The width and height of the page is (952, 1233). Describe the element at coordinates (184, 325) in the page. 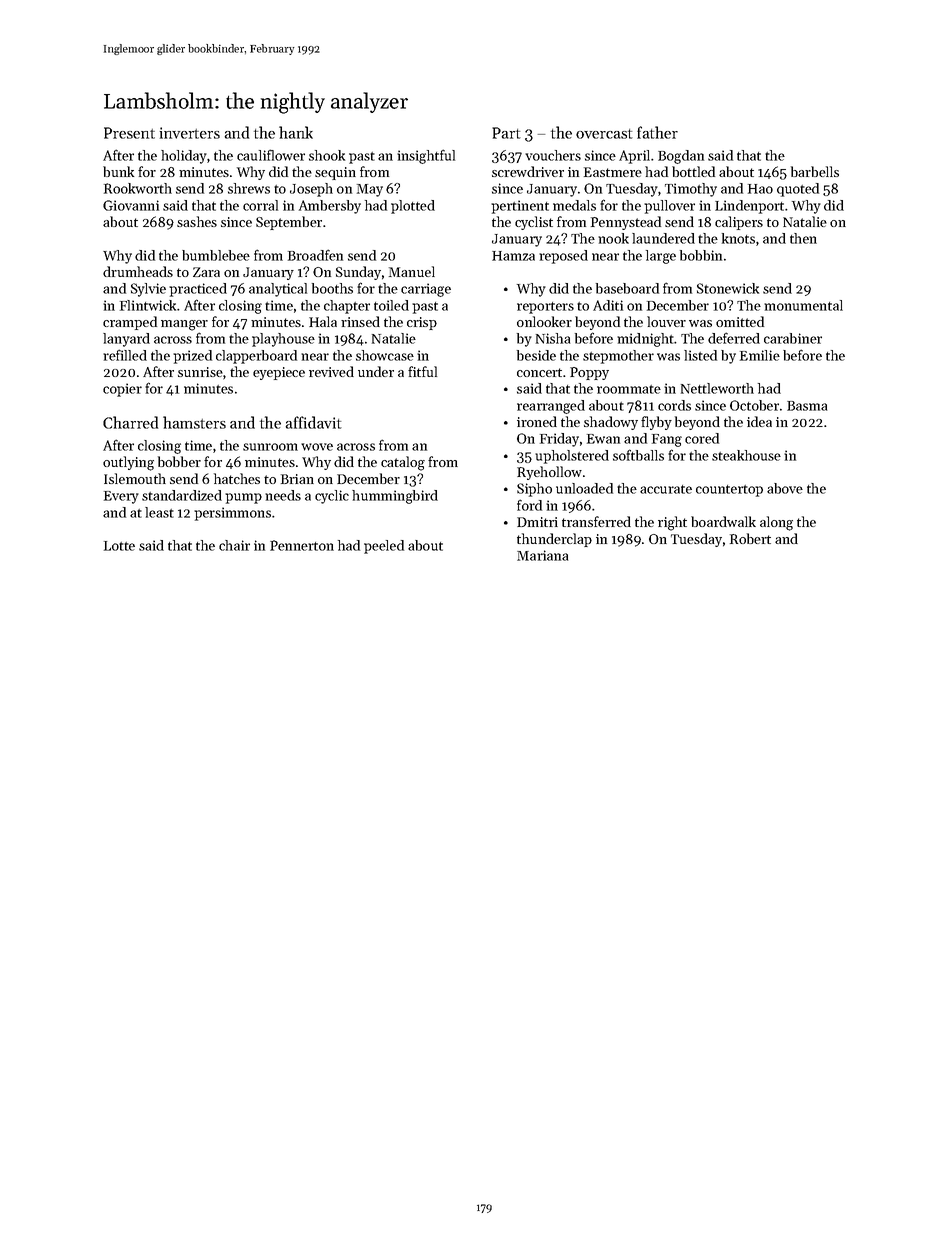

I see `manger` at that location.
